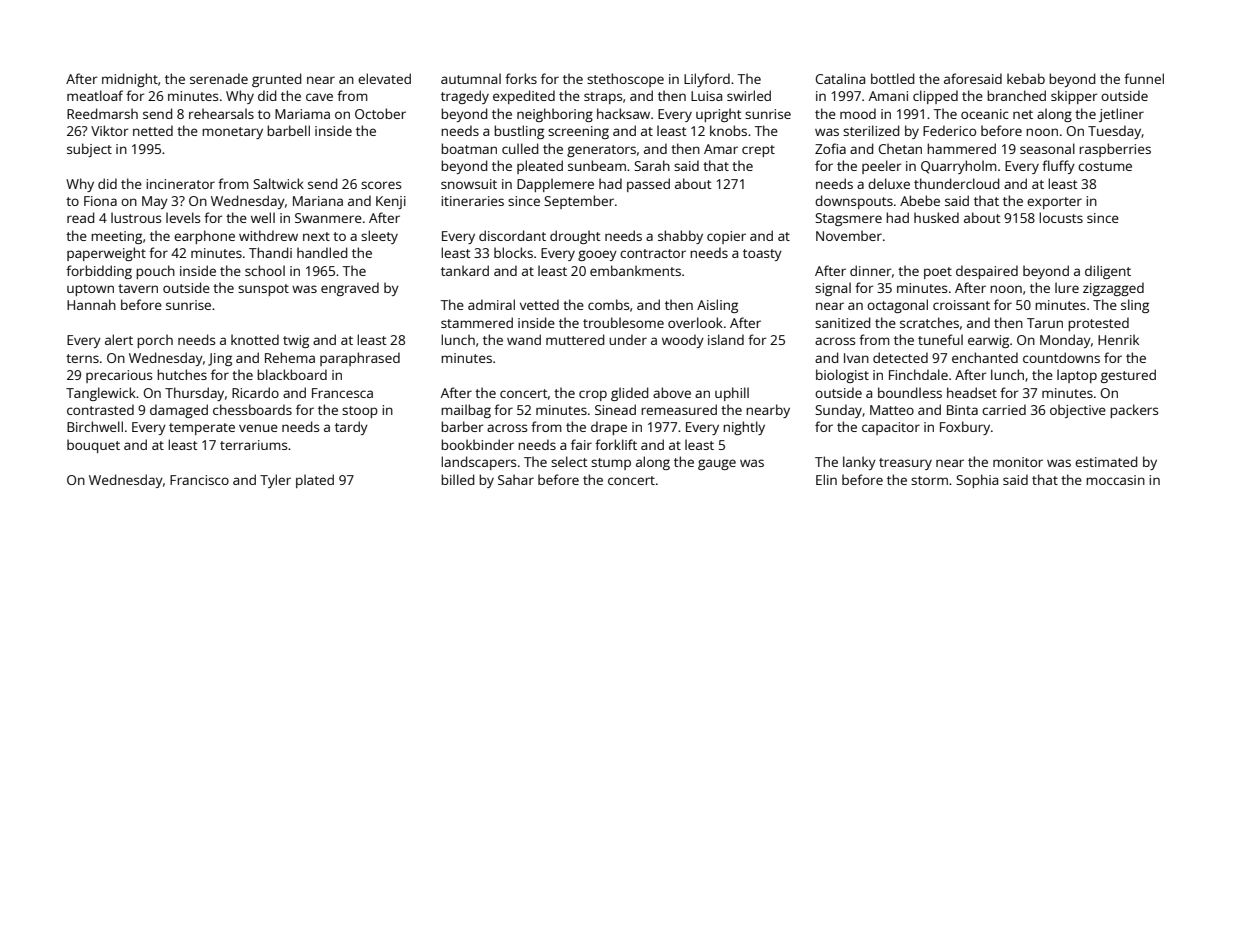 The height and width of the screenshot is (952, 1233). What do you see at coordinates (521, 78) in the screenshot?
I see `forks` at bounding box center [521, 78].
